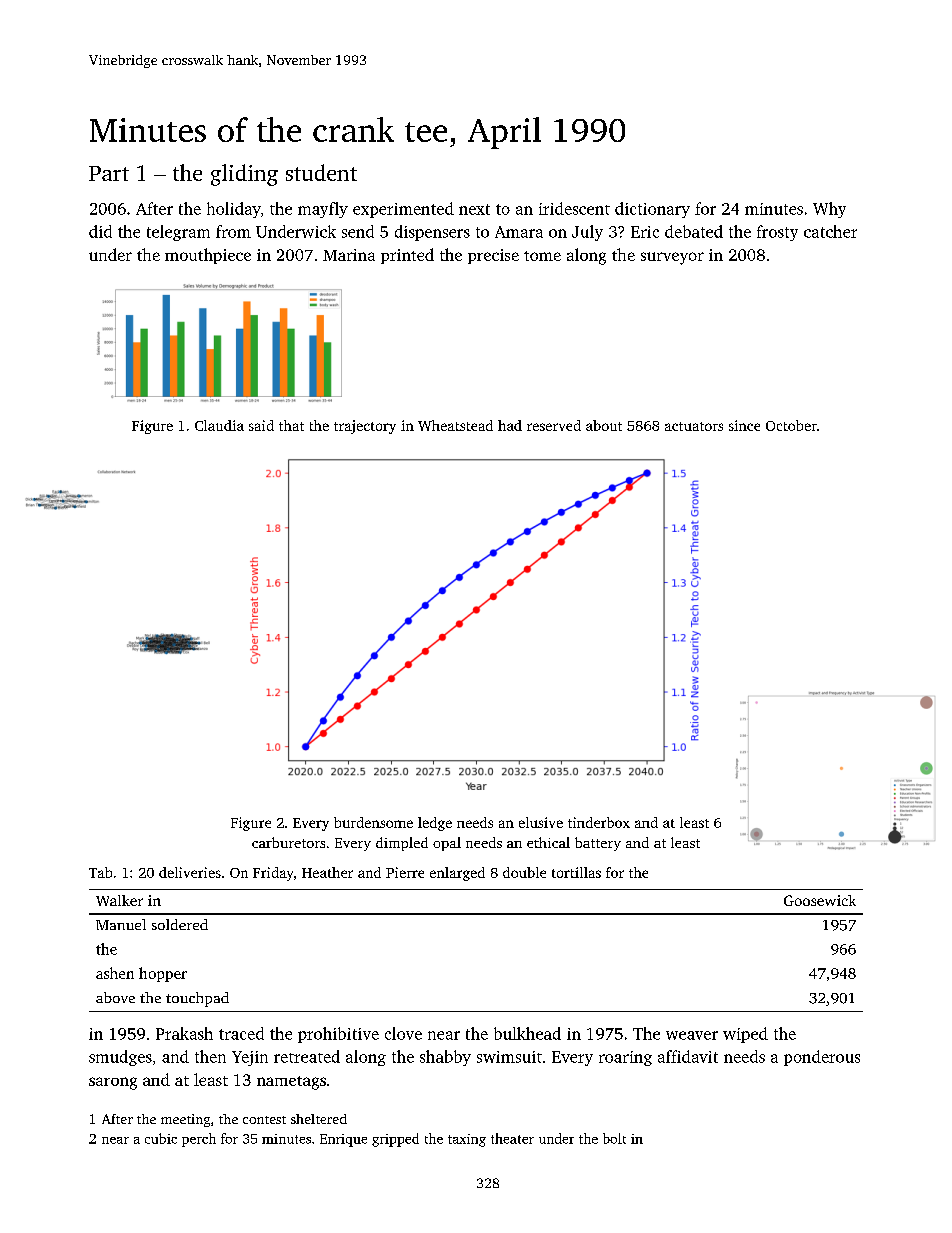 The width and height of the screenshot is (952, 1233). I want to click on tinderbox, so click(599, 822).
